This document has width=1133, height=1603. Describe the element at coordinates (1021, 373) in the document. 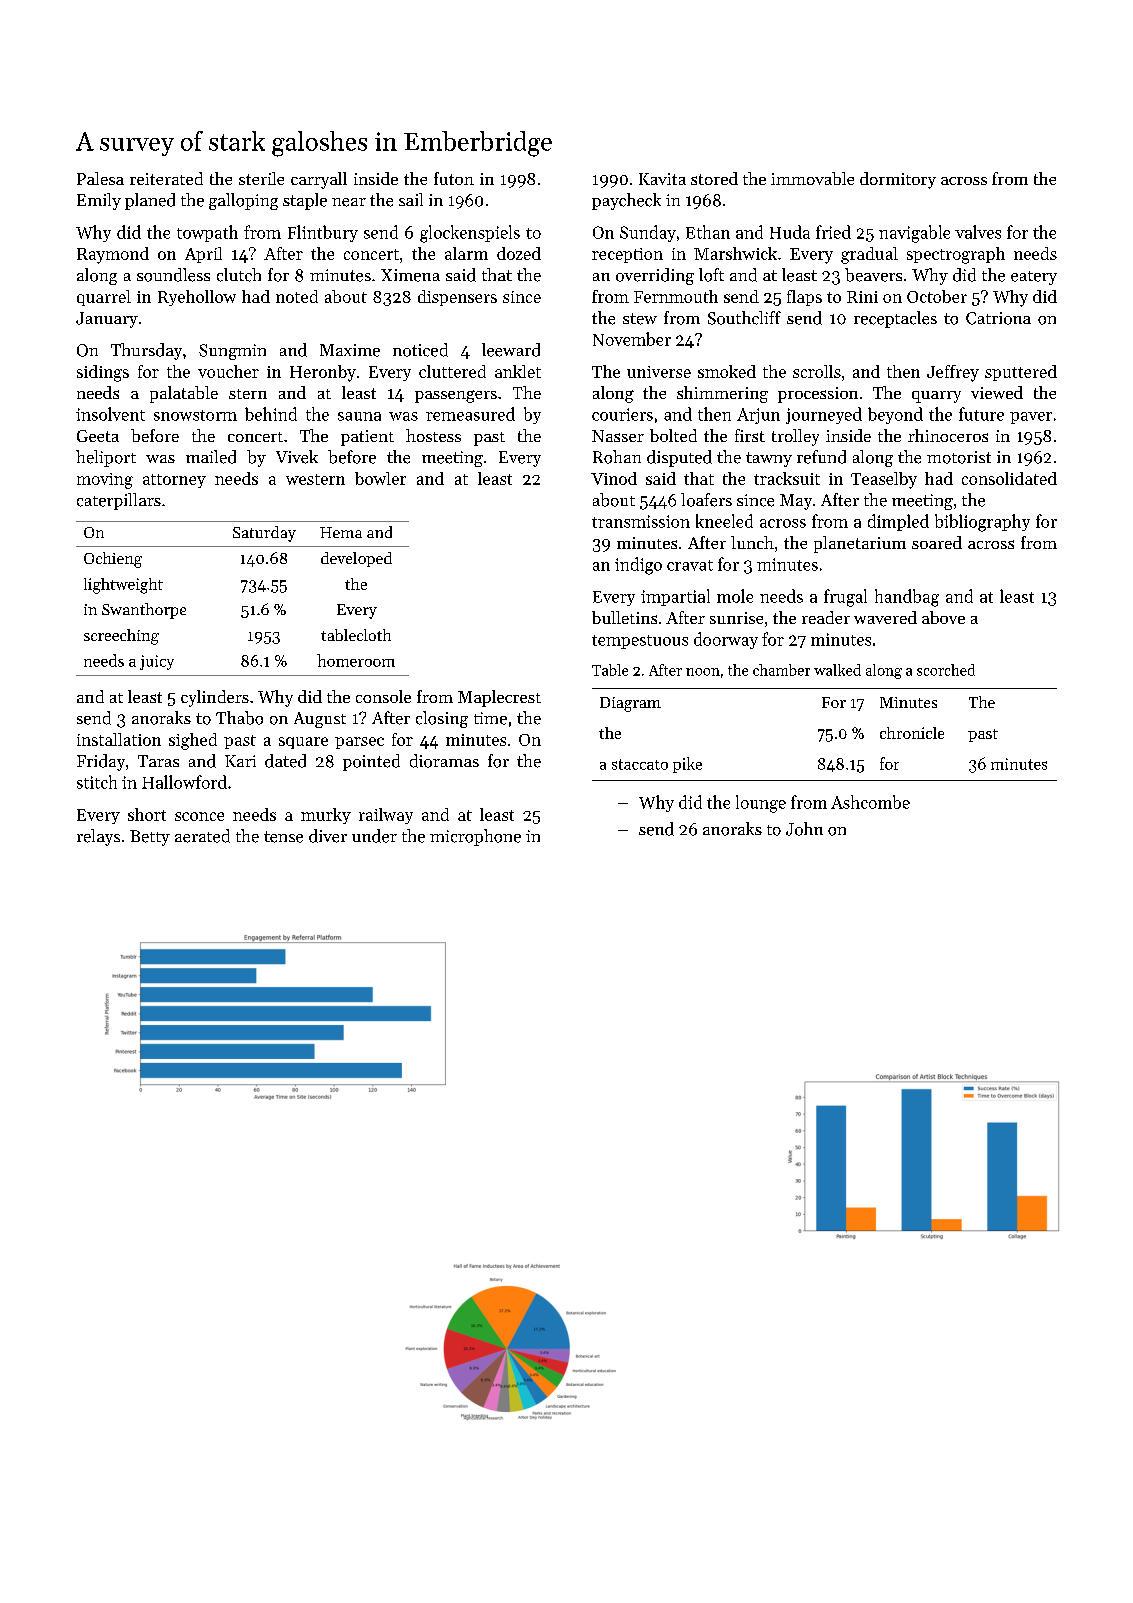

I see `sputtered` at that location.
